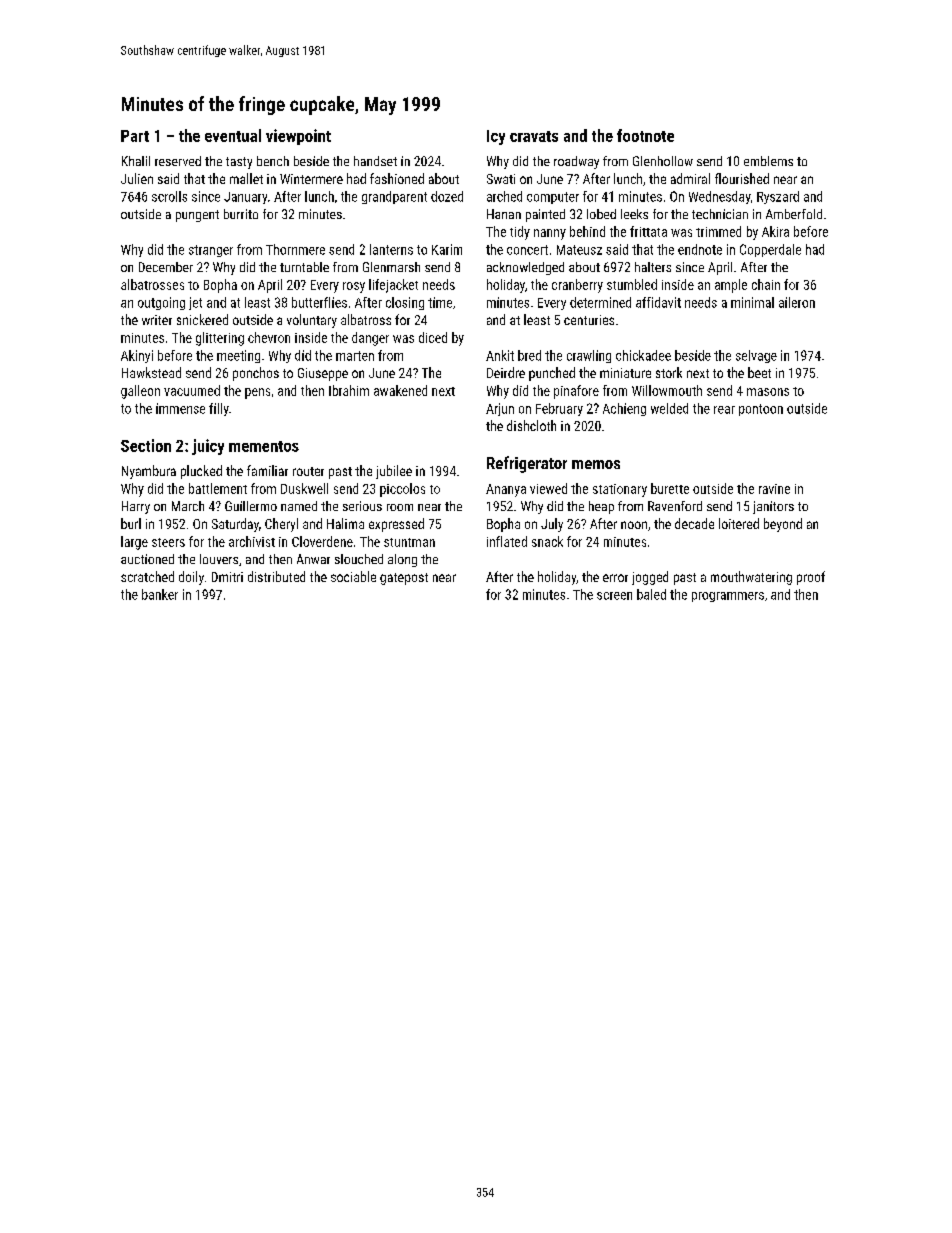 Image resolution: width=952 pixels, height=1233 pixels. Describe the element at coordinates (276, 576) in the image. I see `distributed` at that location.
